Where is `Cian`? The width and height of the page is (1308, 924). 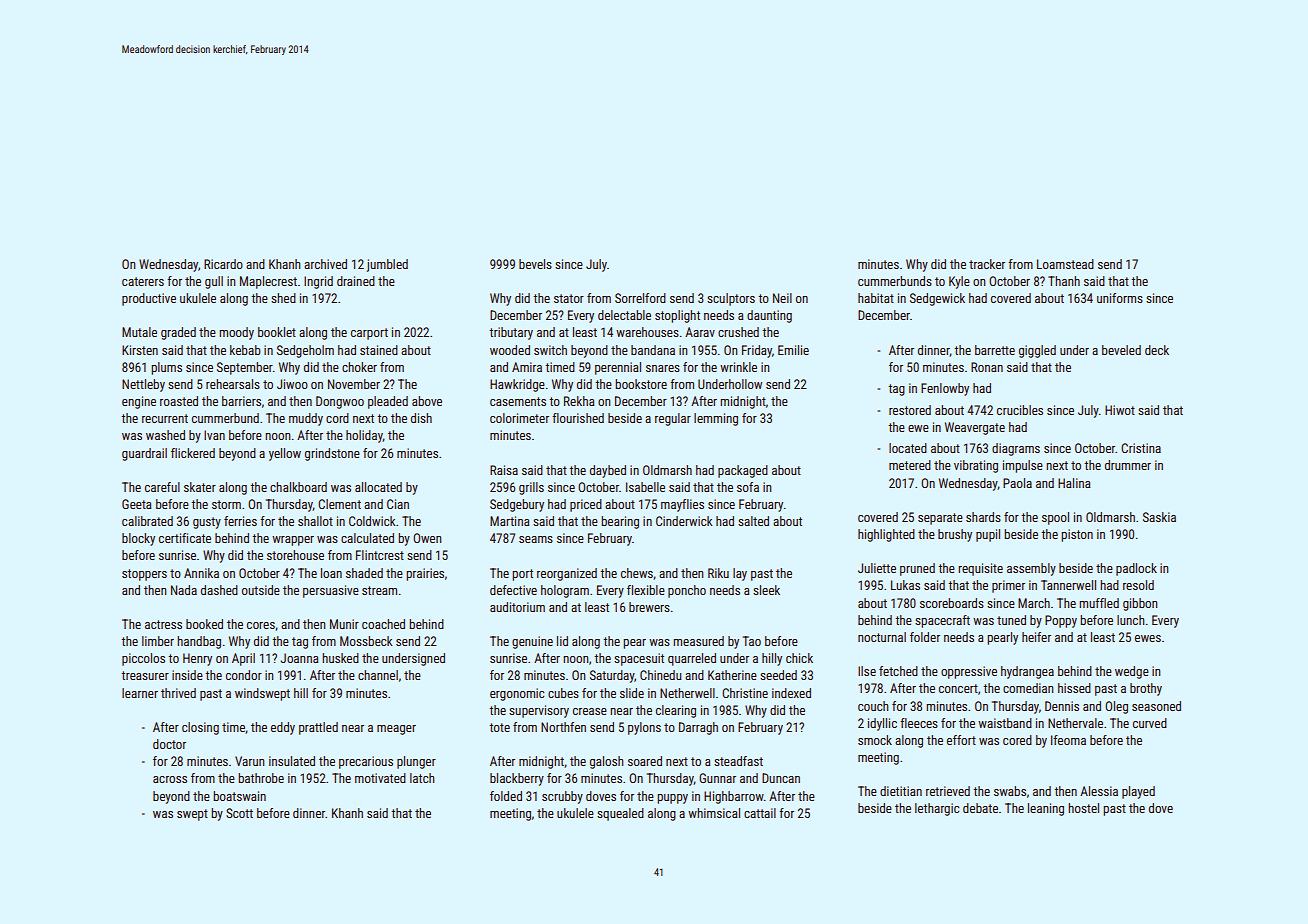
Cian is located at coordinates (398, 504).
